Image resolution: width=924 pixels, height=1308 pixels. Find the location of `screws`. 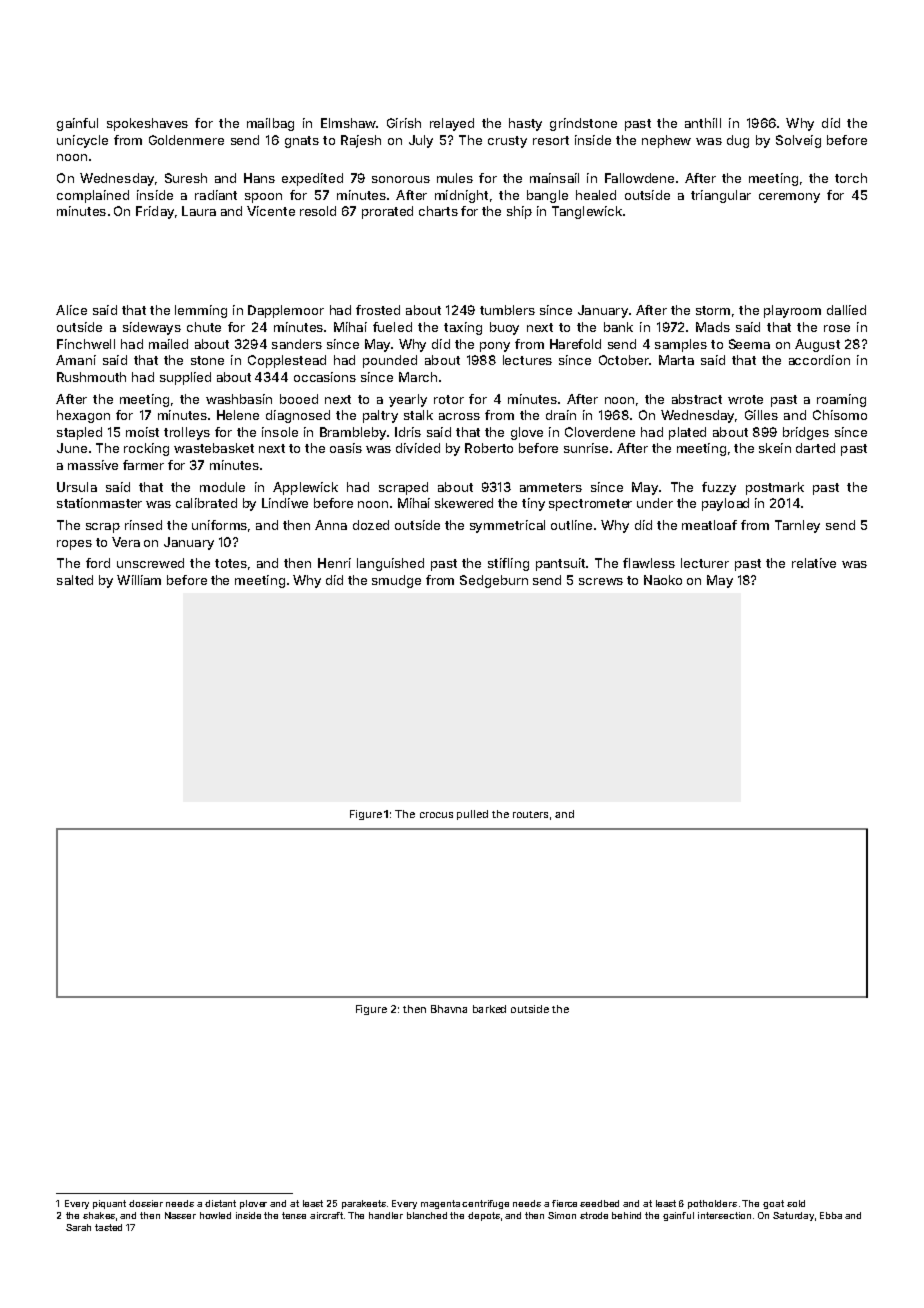

screws is located at coordinates (601, 581).
